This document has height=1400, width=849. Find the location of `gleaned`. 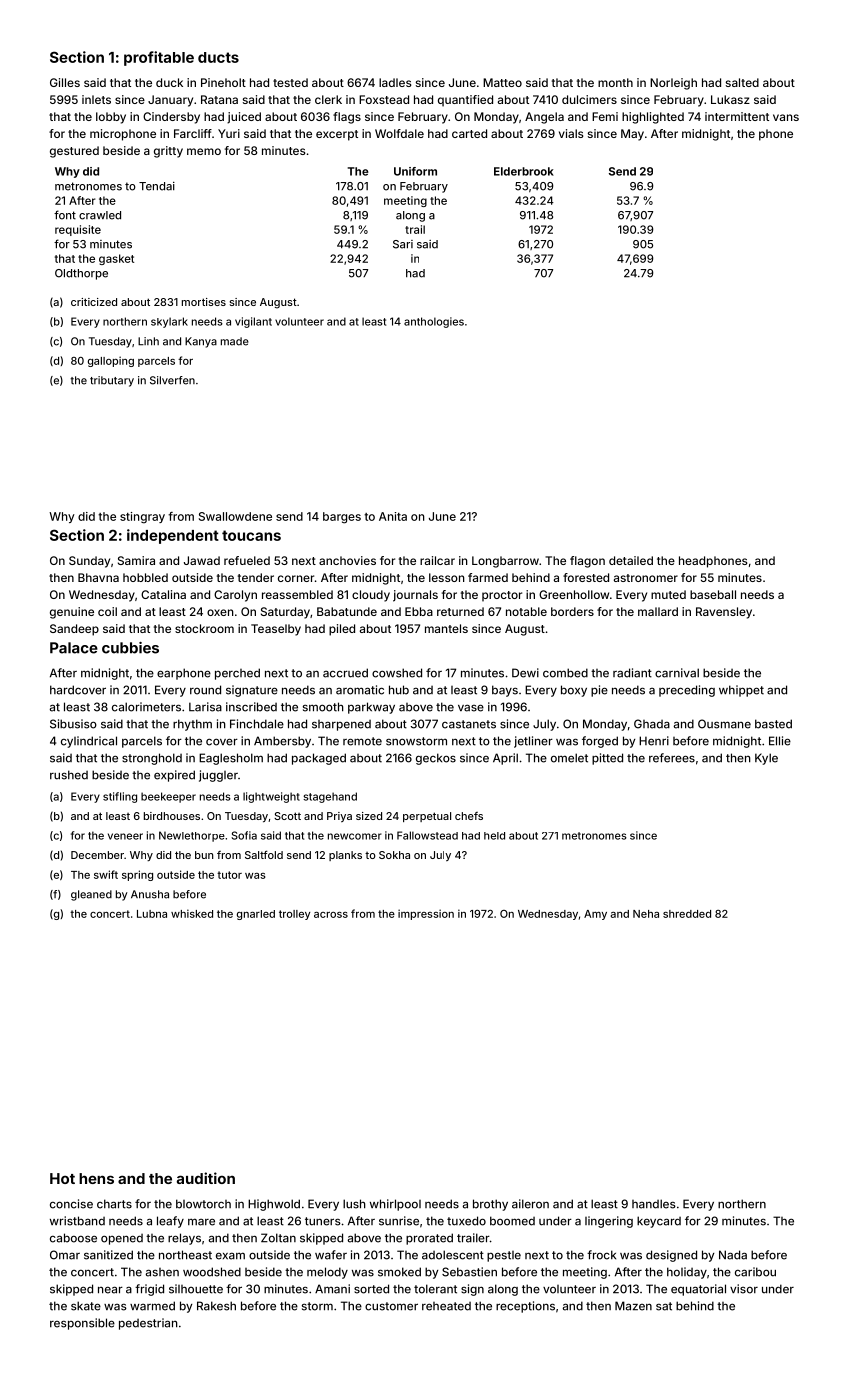

gleaned is located at coordinates (91, 895).
